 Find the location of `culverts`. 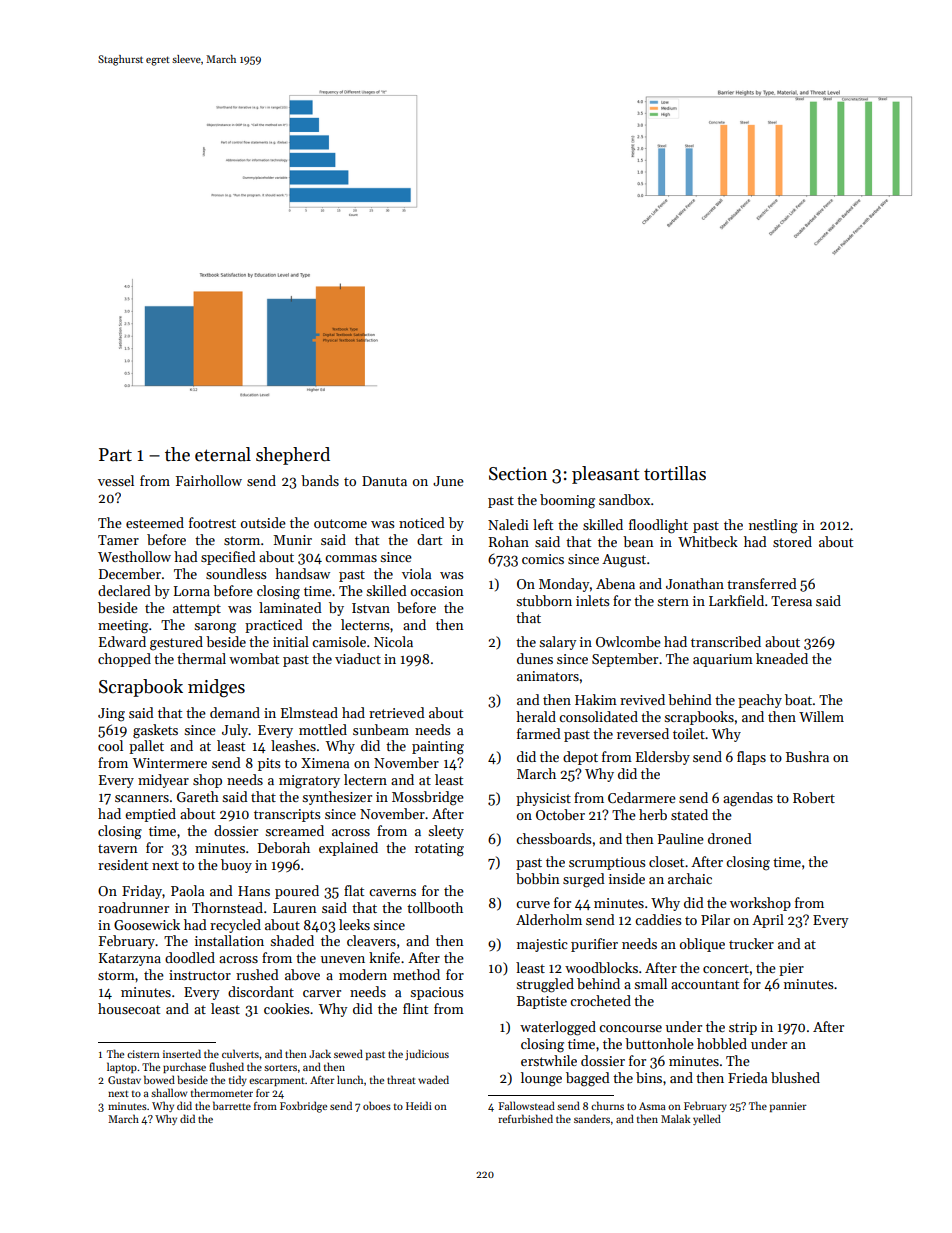

culverts is located at coordinates (240, 1053).
